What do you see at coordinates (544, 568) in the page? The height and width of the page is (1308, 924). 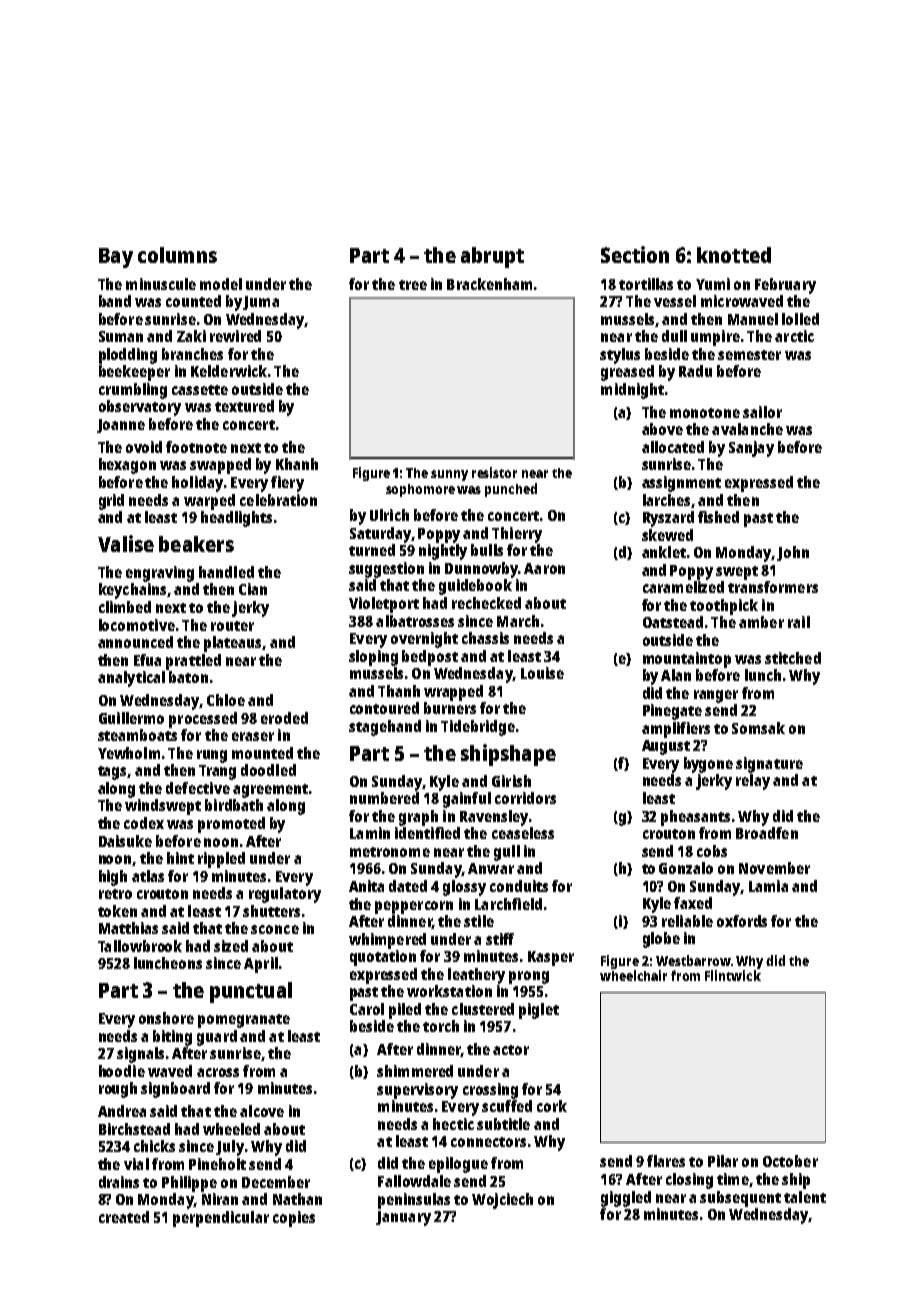 I see `Aaron` at bounding box center [544, 568].
